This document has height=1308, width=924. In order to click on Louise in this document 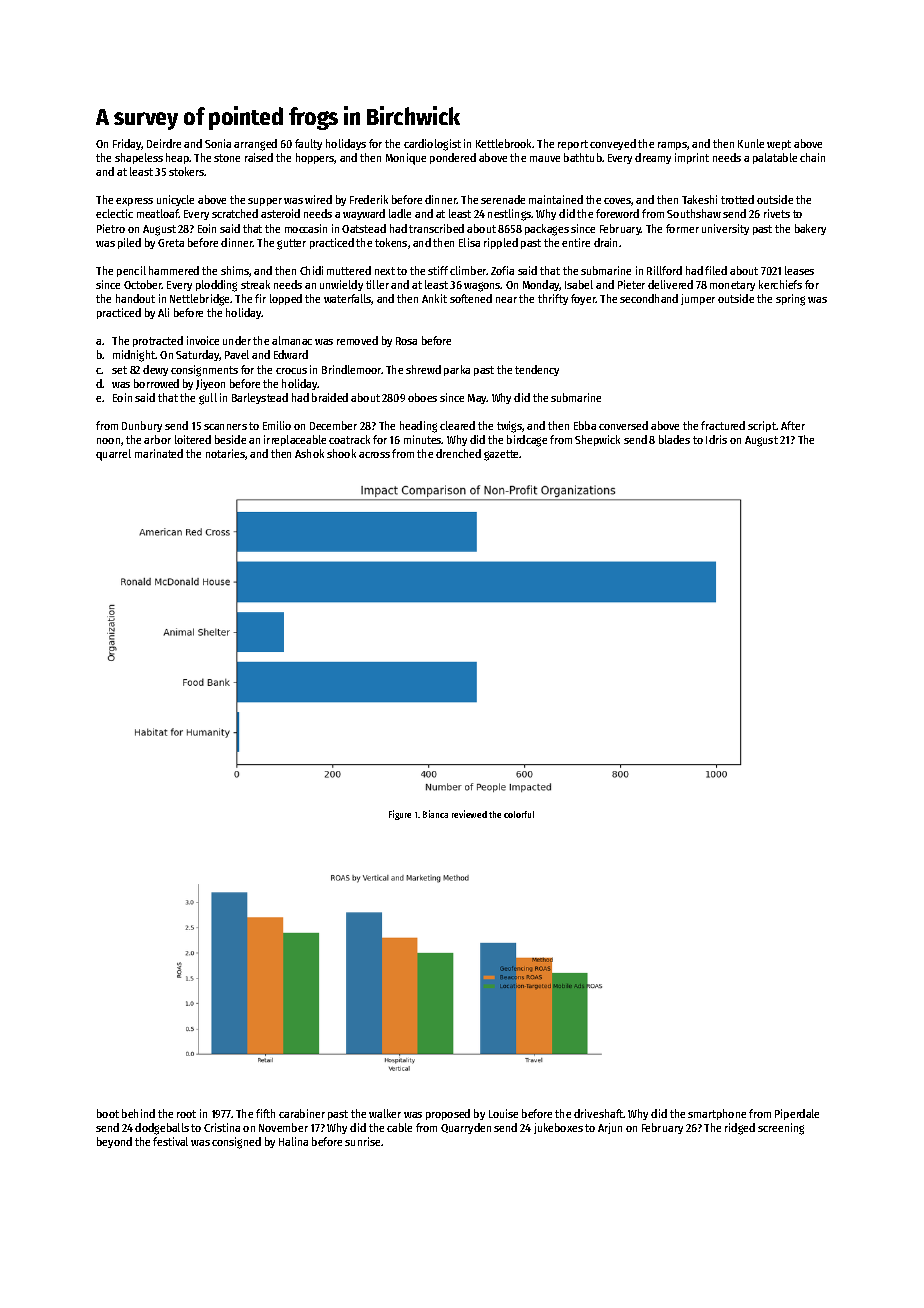, I will do `click(503, 1113)`.
